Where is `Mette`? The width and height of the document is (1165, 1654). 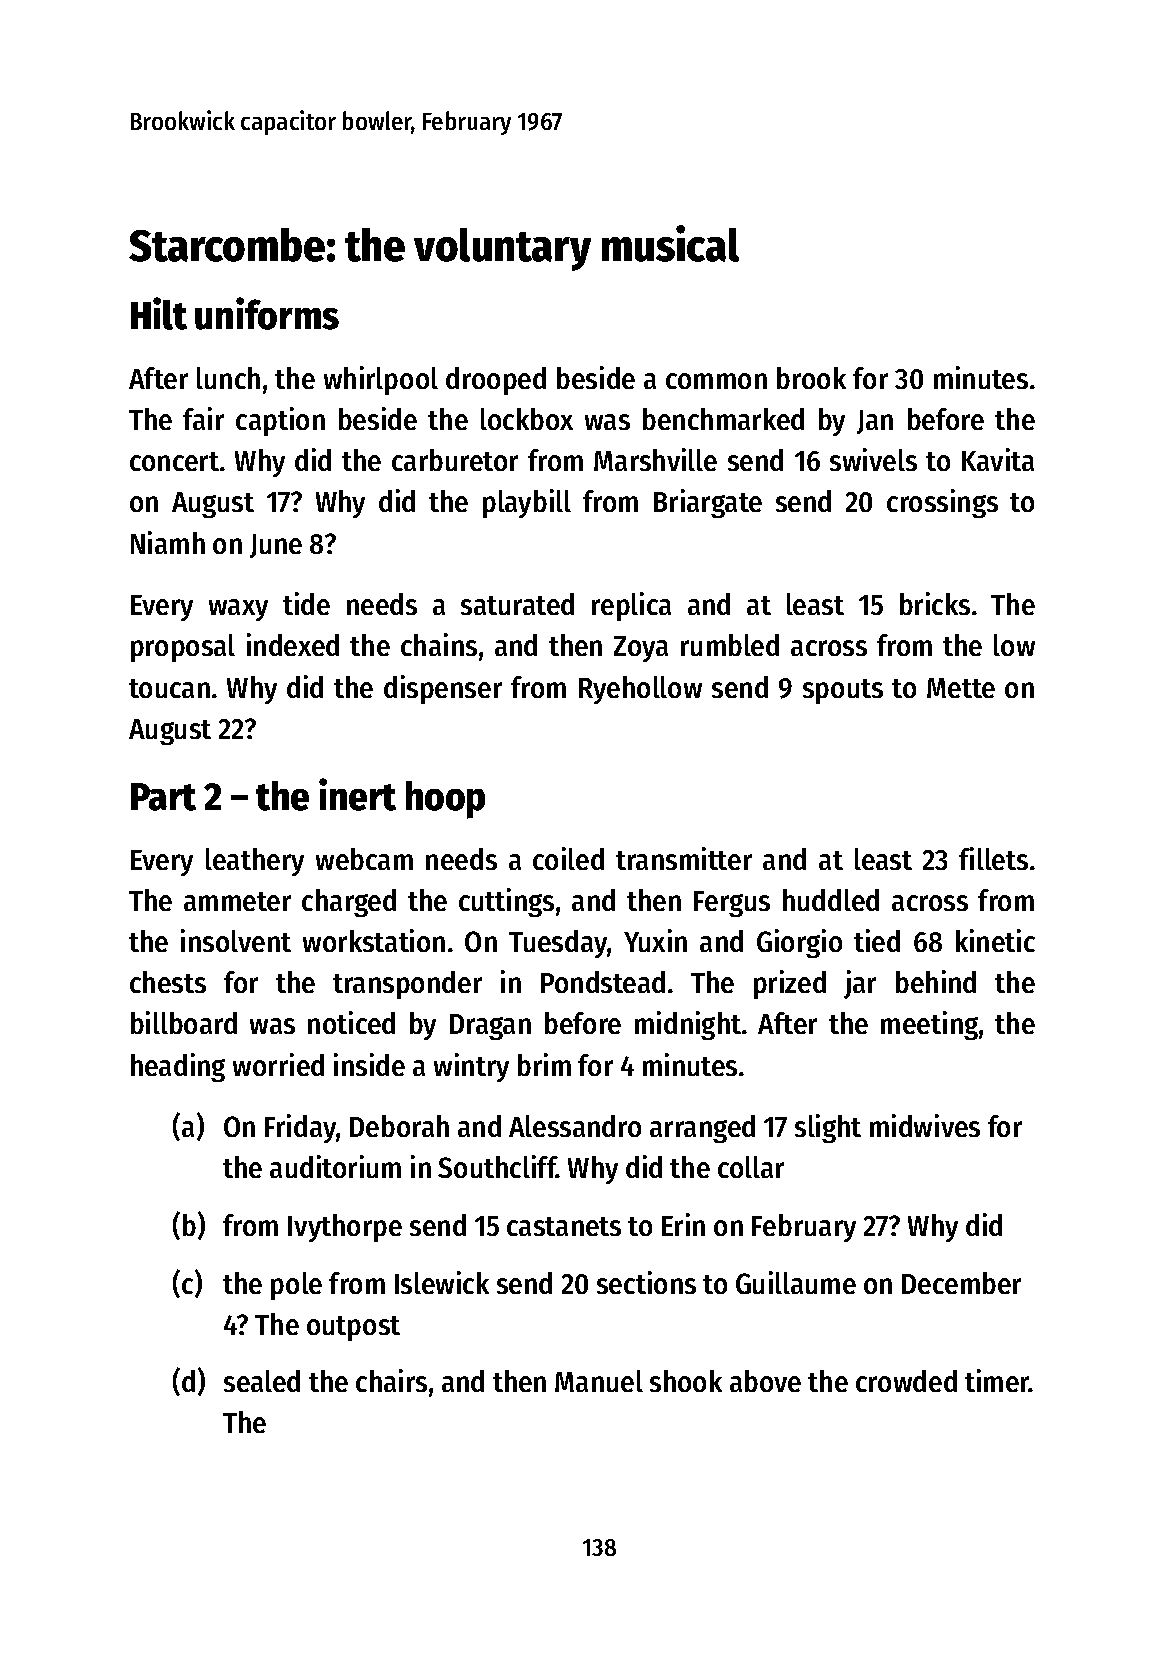
Mette is located at coordinates (961, 688).
